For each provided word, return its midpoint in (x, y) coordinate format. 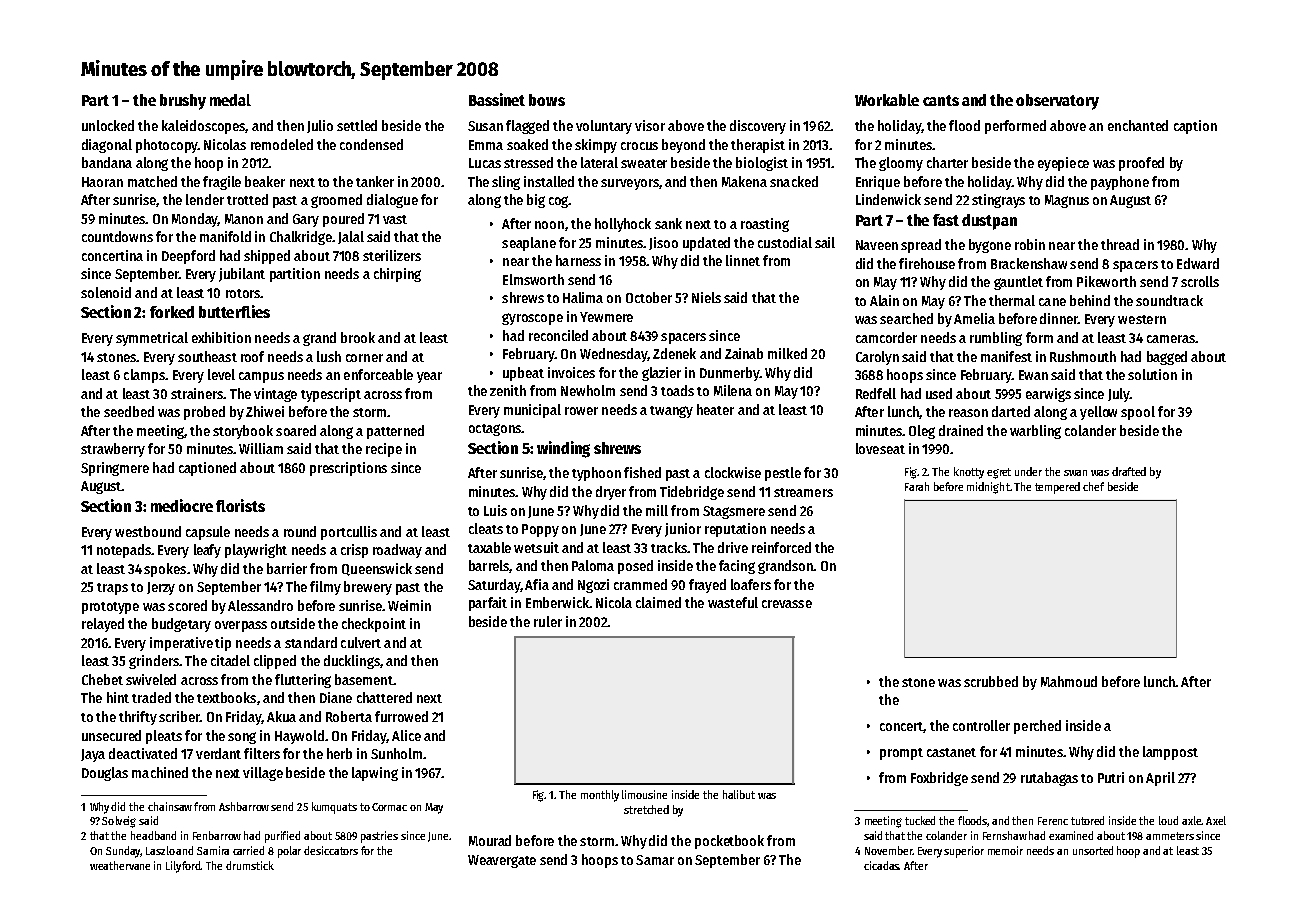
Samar (655, 860)
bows (547, 100)
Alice (406, 735)
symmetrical (152, 339)
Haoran (102, 182)
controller (981, 725)
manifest (1006, 356)
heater (715, 409)
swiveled (151, 679)
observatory (1057, 102)
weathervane (120, 865)
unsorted (1093, 850)
